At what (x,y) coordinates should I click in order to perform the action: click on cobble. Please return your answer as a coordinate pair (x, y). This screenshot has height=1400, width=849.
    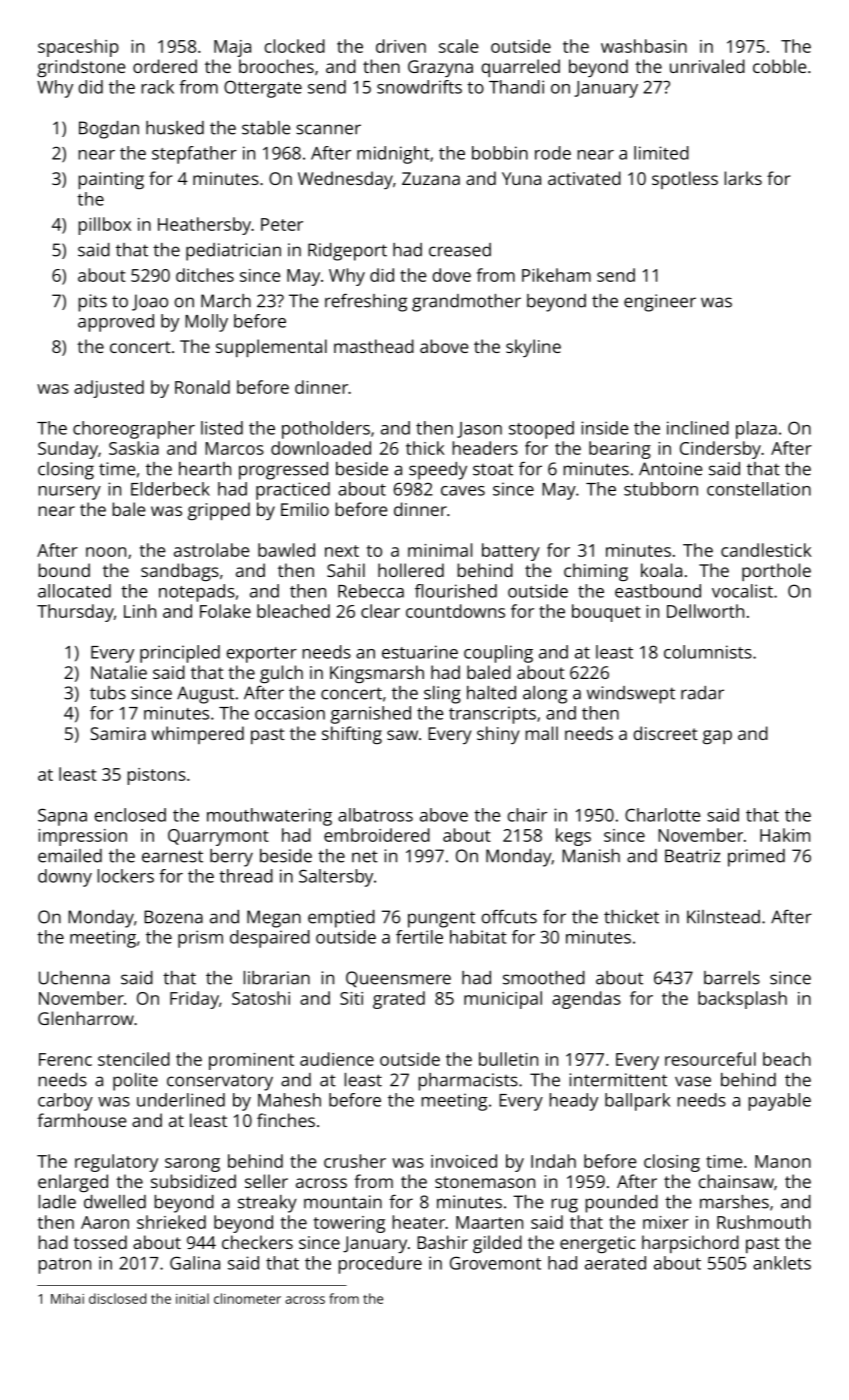
    Looking at the image, I should click on (779, 66).
